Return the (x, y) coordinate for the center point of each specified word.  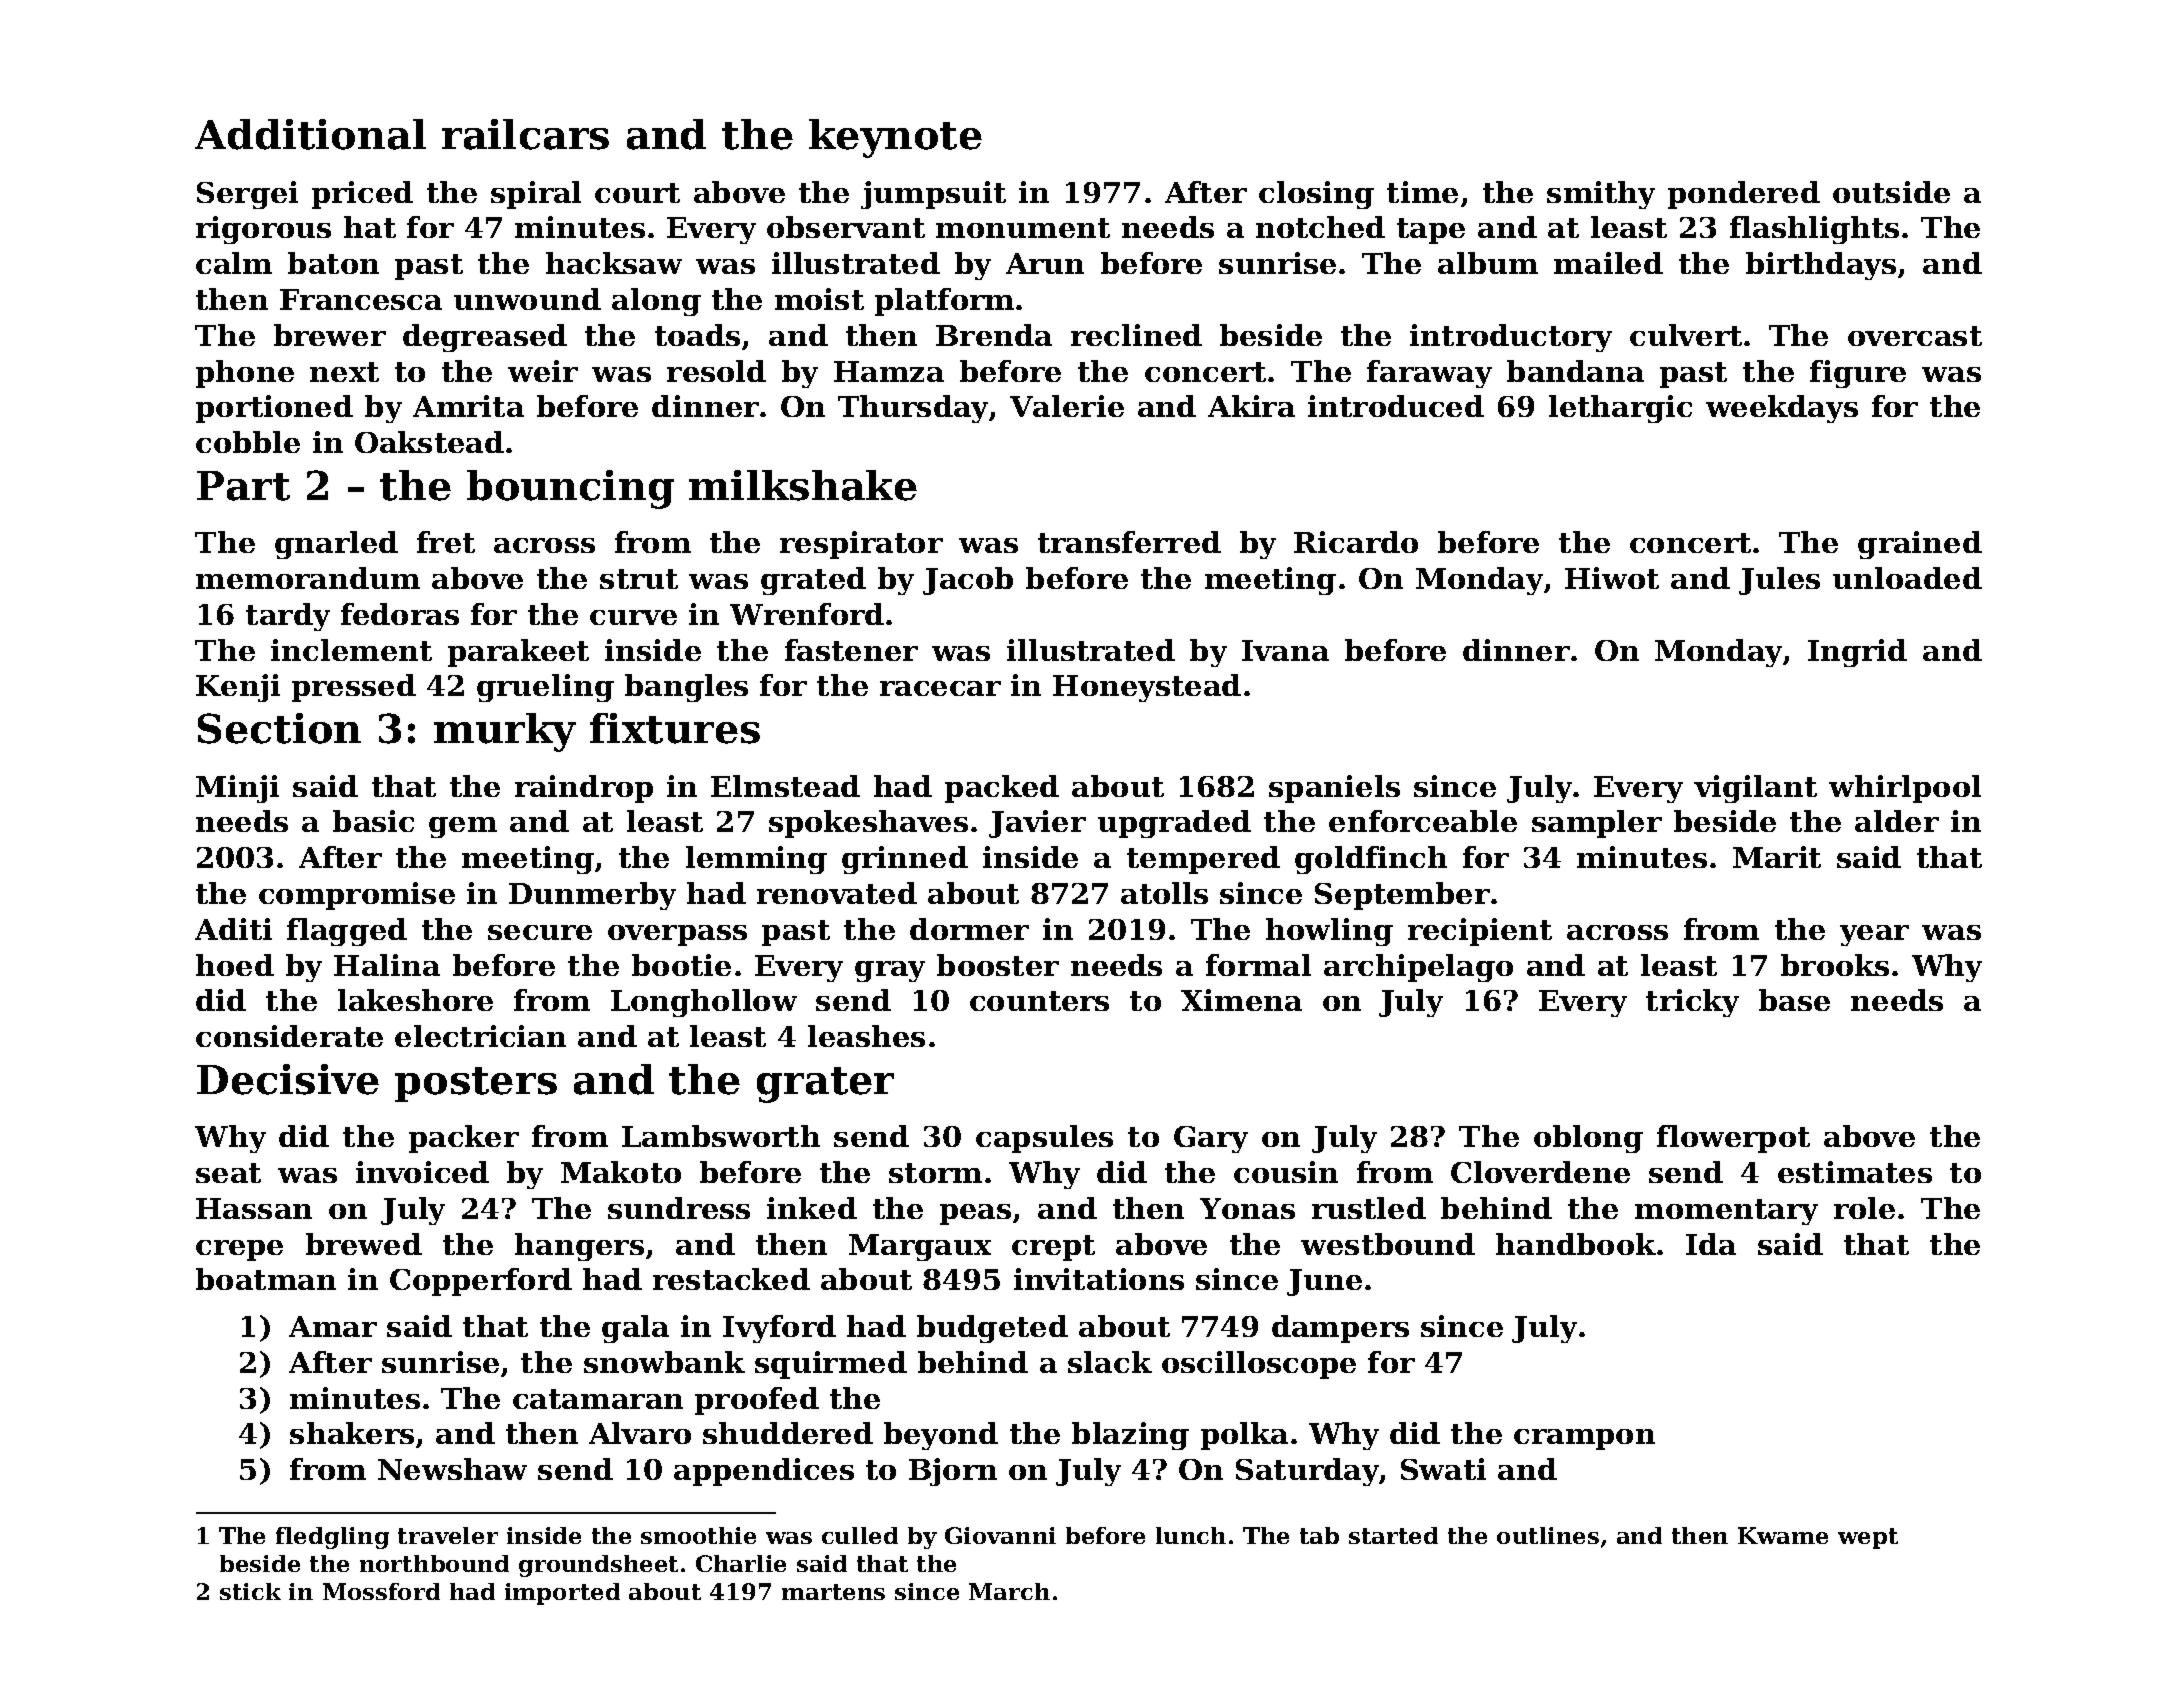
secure (540, 932)
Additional (310, 134)
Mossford (381, 1591)
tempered (1203, 860)
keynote (895, 138)
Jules (1779, 581)
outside (1891, 192)
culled (860, 1535)
